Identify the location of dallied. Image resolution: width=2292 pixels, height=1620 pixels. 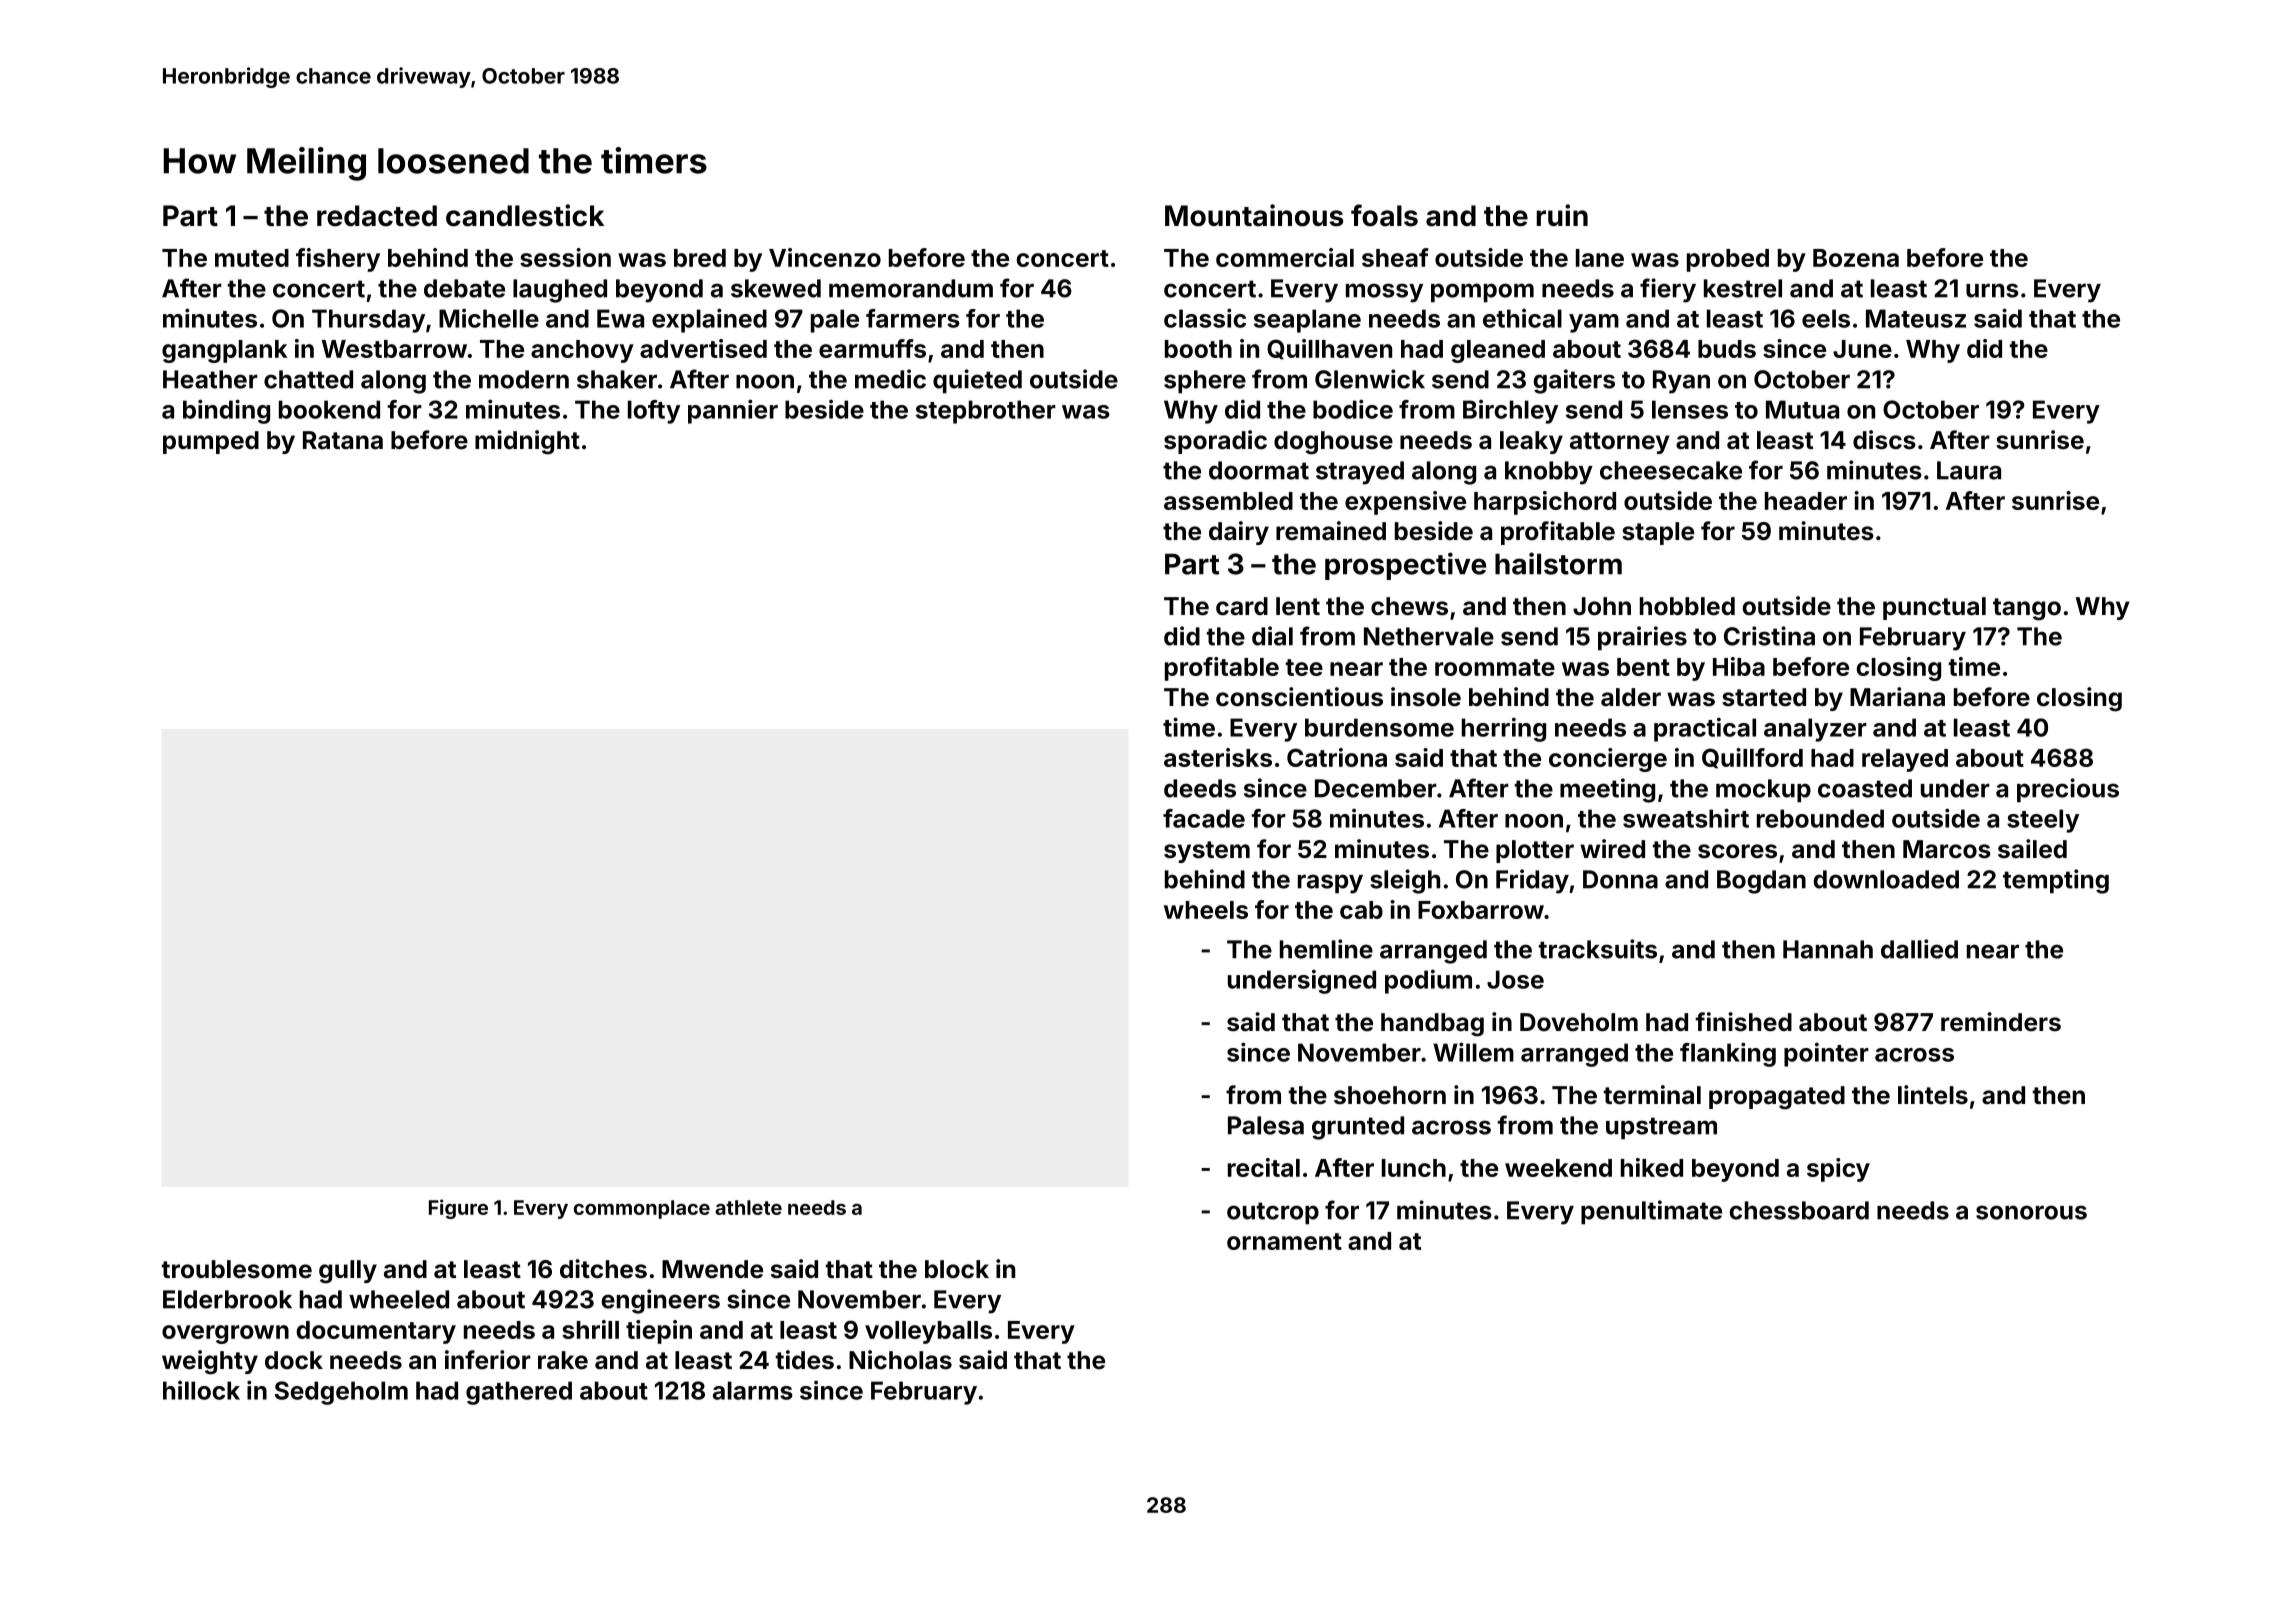
(1919, 949).
